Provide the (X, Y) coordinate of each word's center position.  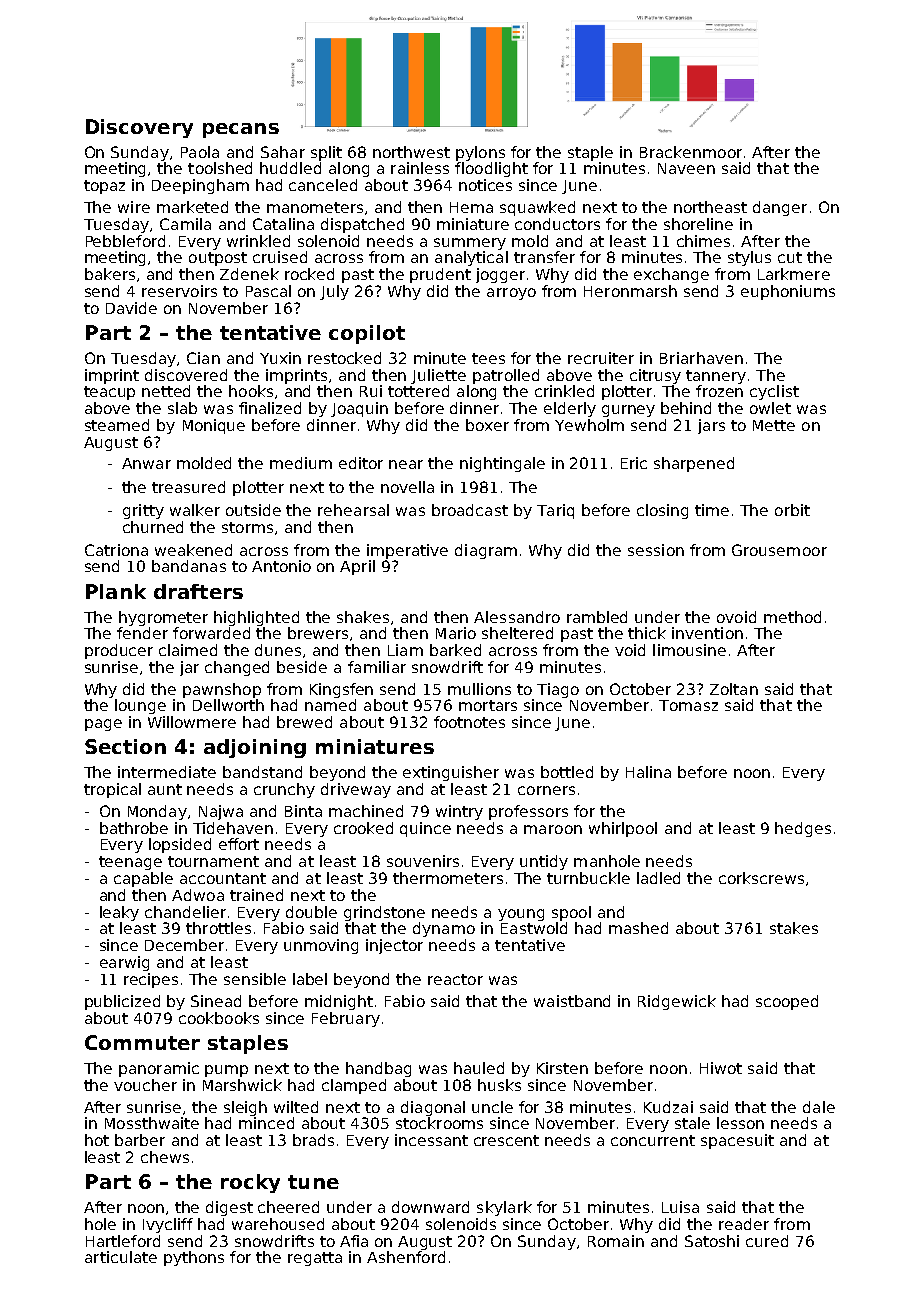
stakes (794, 928)
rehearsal (353, 510)
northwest (411, 152)
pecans (241, 130)
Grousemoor (779, 550)
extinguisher (451, 773)
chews (165, 1157)
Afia (354, 1241)
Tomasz (688, 705)
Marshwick (242, 1085)
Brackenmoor (691, 152)
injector (394, 946)
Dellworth (228, 705)
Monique (214, 426)
